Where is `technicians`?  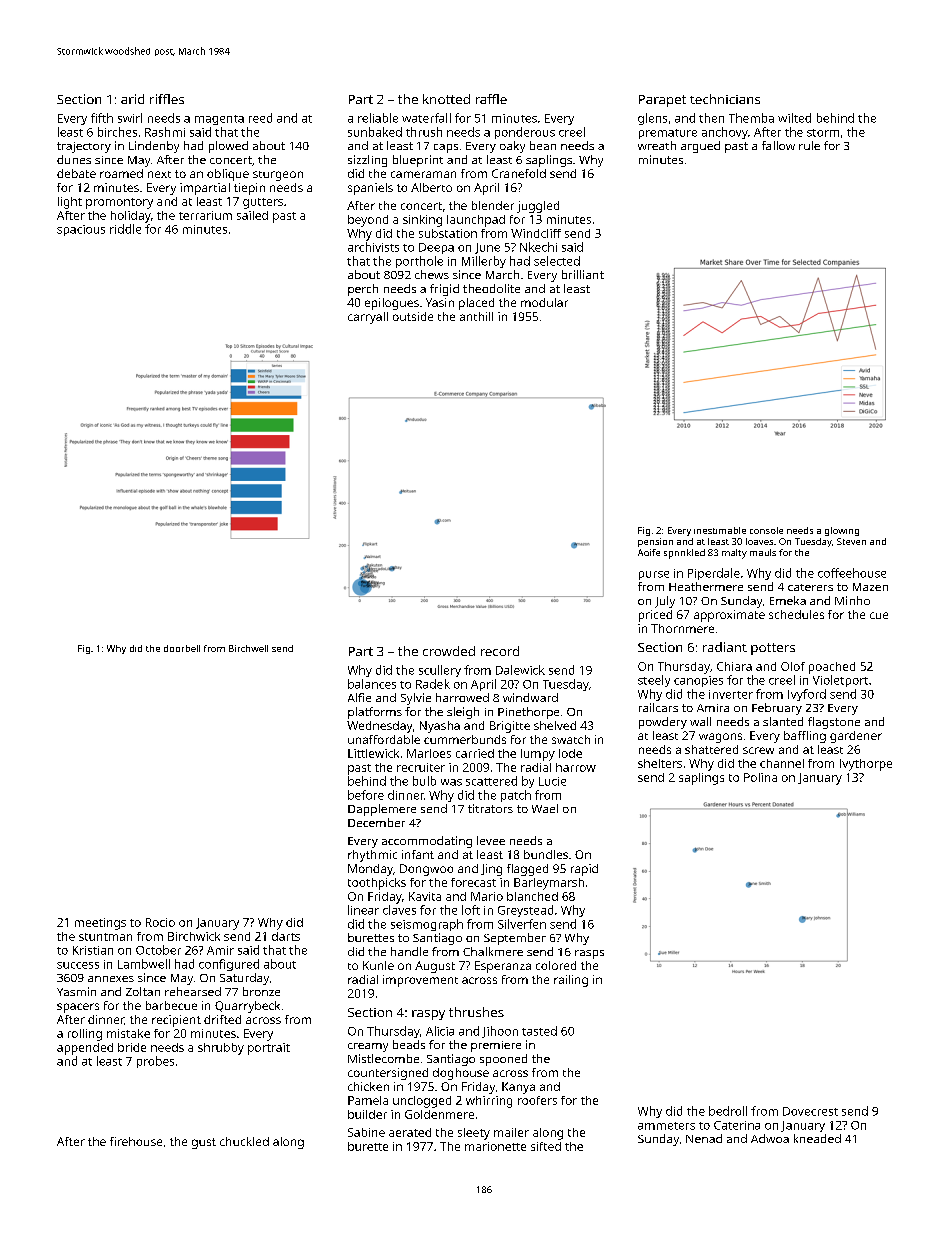 technicians is located at coordinates (725, 99).
